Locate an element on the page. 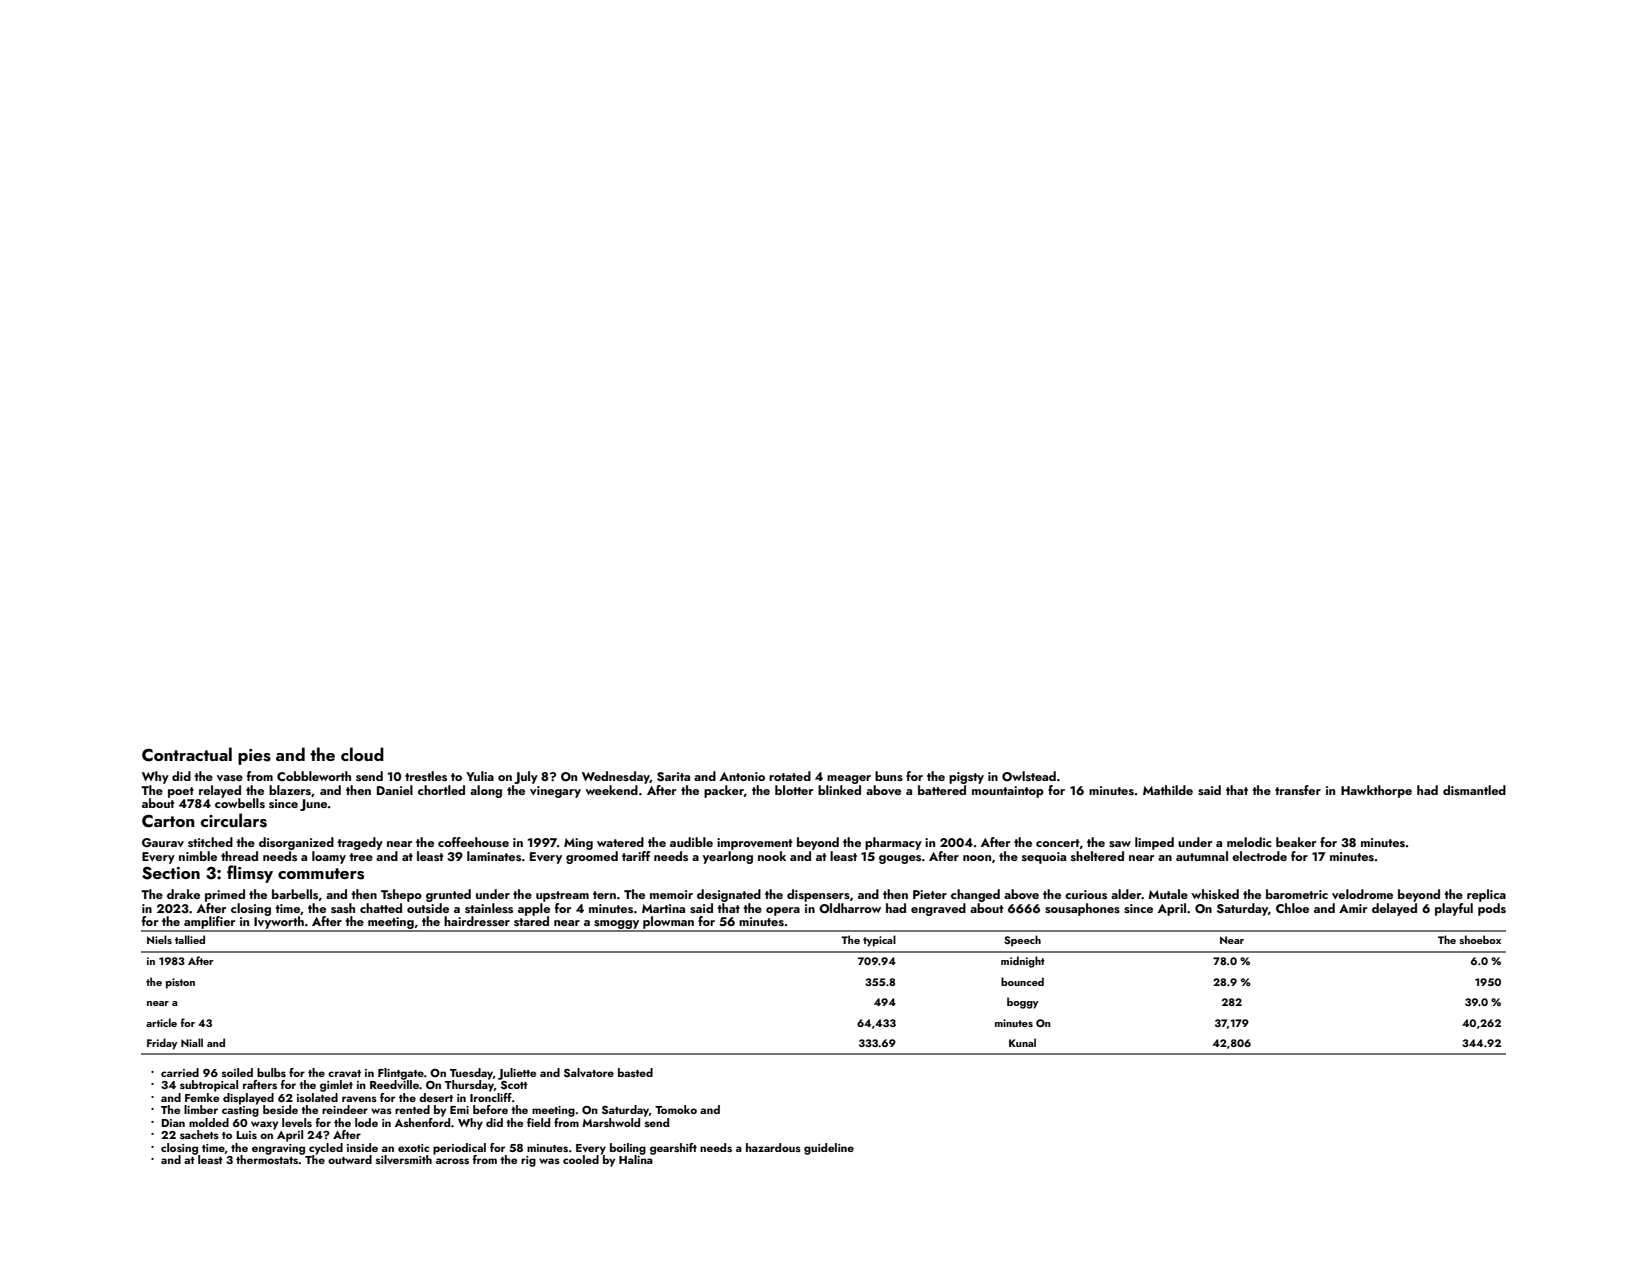  coffeehouse is located at coordinates (473, 842).
